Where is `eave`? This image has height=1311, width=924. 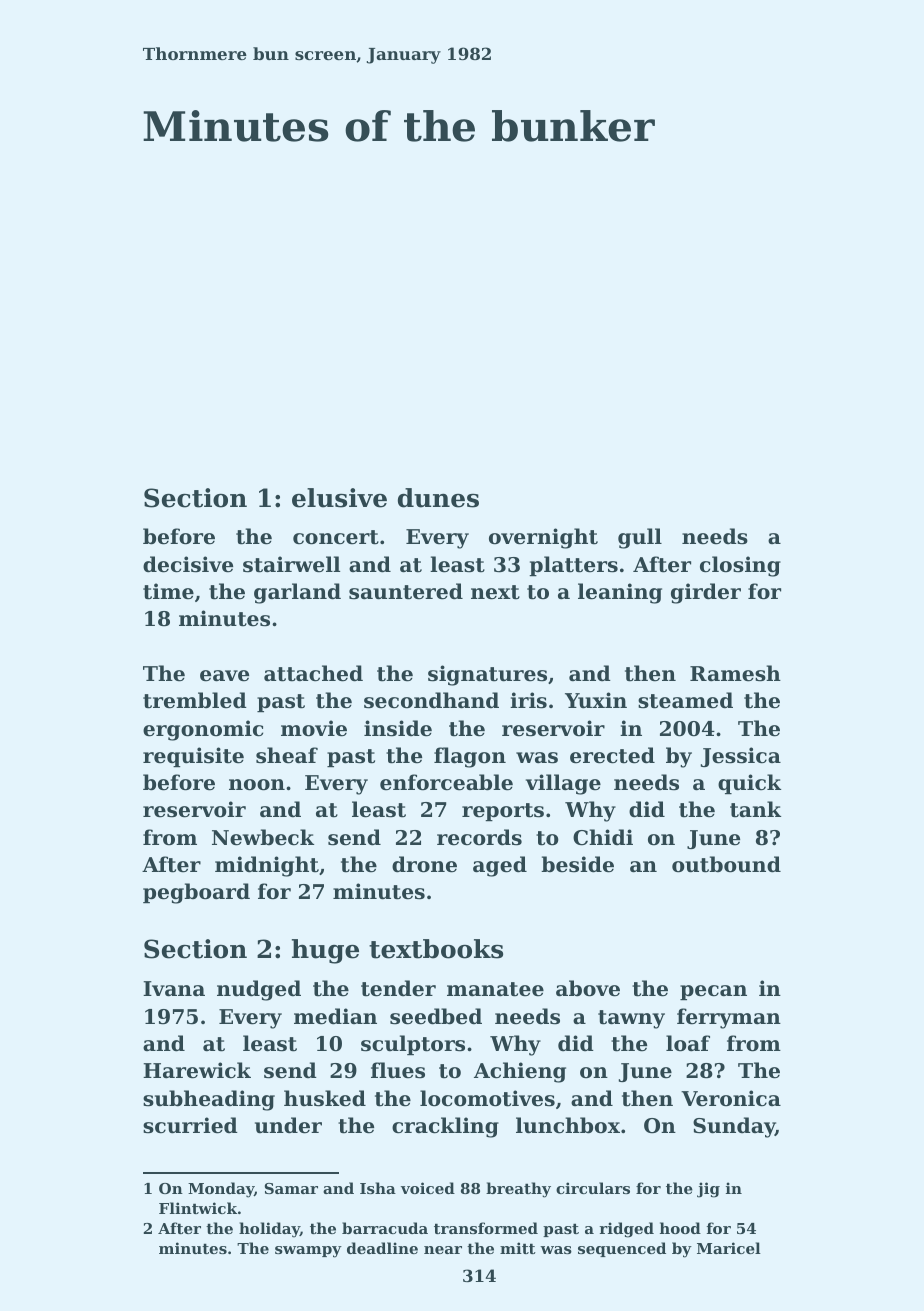 eave is located at coordinates (224, 676).
